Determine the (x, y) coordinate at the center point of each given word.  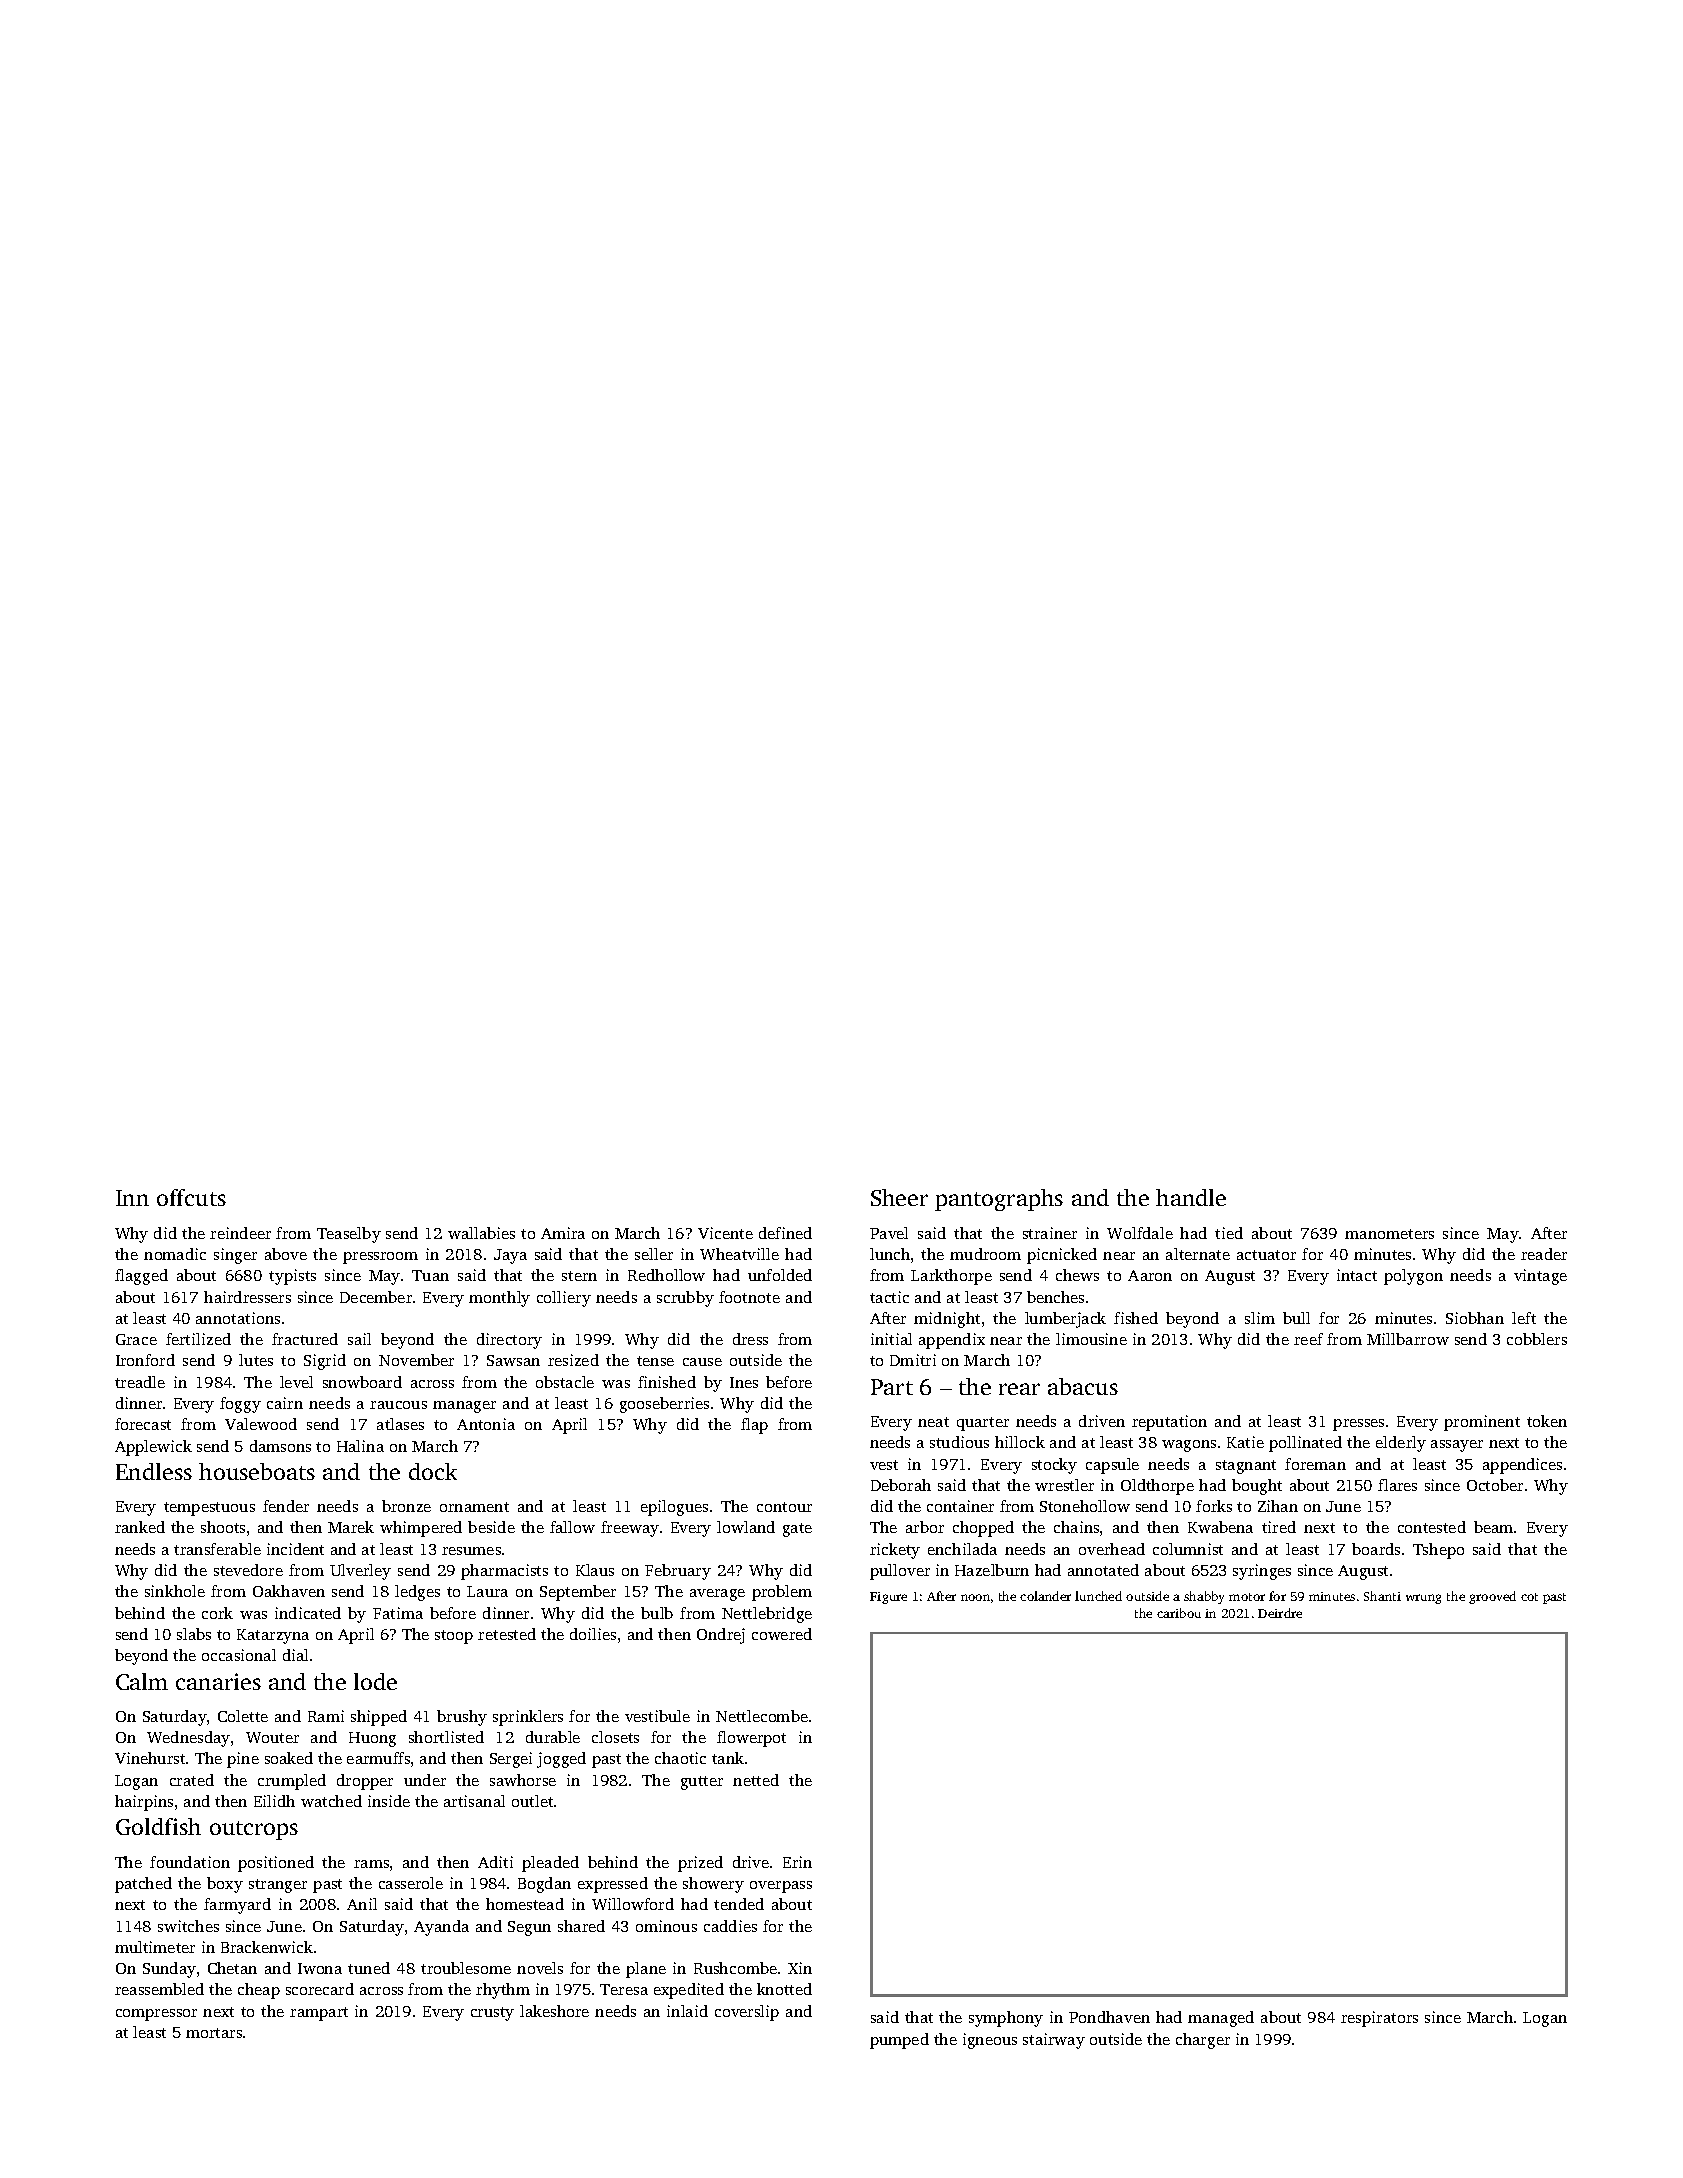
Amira (563, 1233)
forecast (143, 1424)
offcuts (191, 1197)
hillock (1020, 1442)
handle (1191, 1197)
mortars (214, 2033)
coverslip (747, 2013)
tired (1279, 1527)
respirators (1379, 2019)
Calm (142, 1681)
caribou (1179, 1613)
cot (1529, 1597)
